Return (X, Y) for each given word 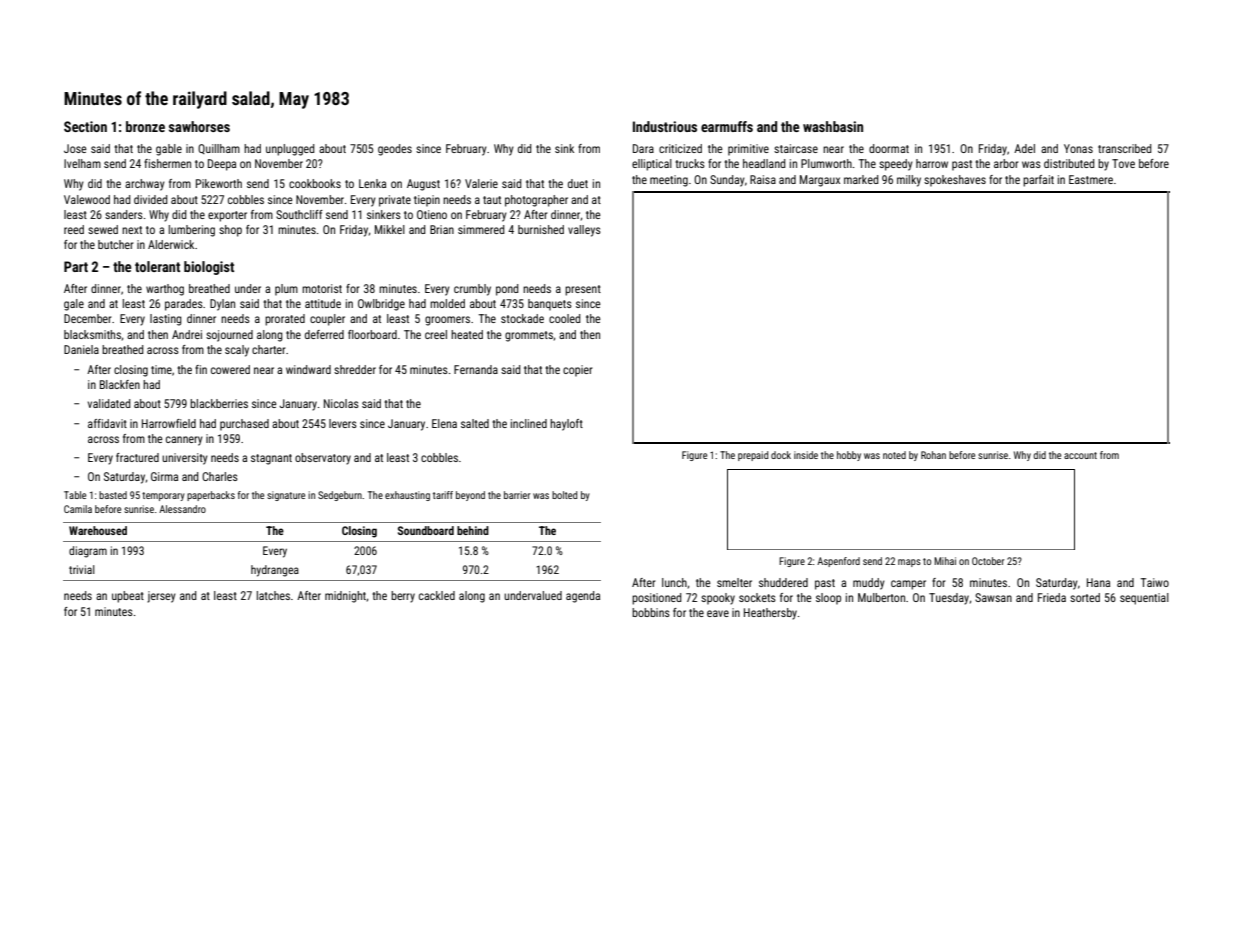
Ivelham (82, 163)
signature (286, 496)
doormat (889, 148)
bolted (564, 495)
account (1080, 455)
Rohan (933, 455)
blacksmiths (92, 334)
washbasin (833, 126)
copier (577, 371)
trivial (82, 569)
